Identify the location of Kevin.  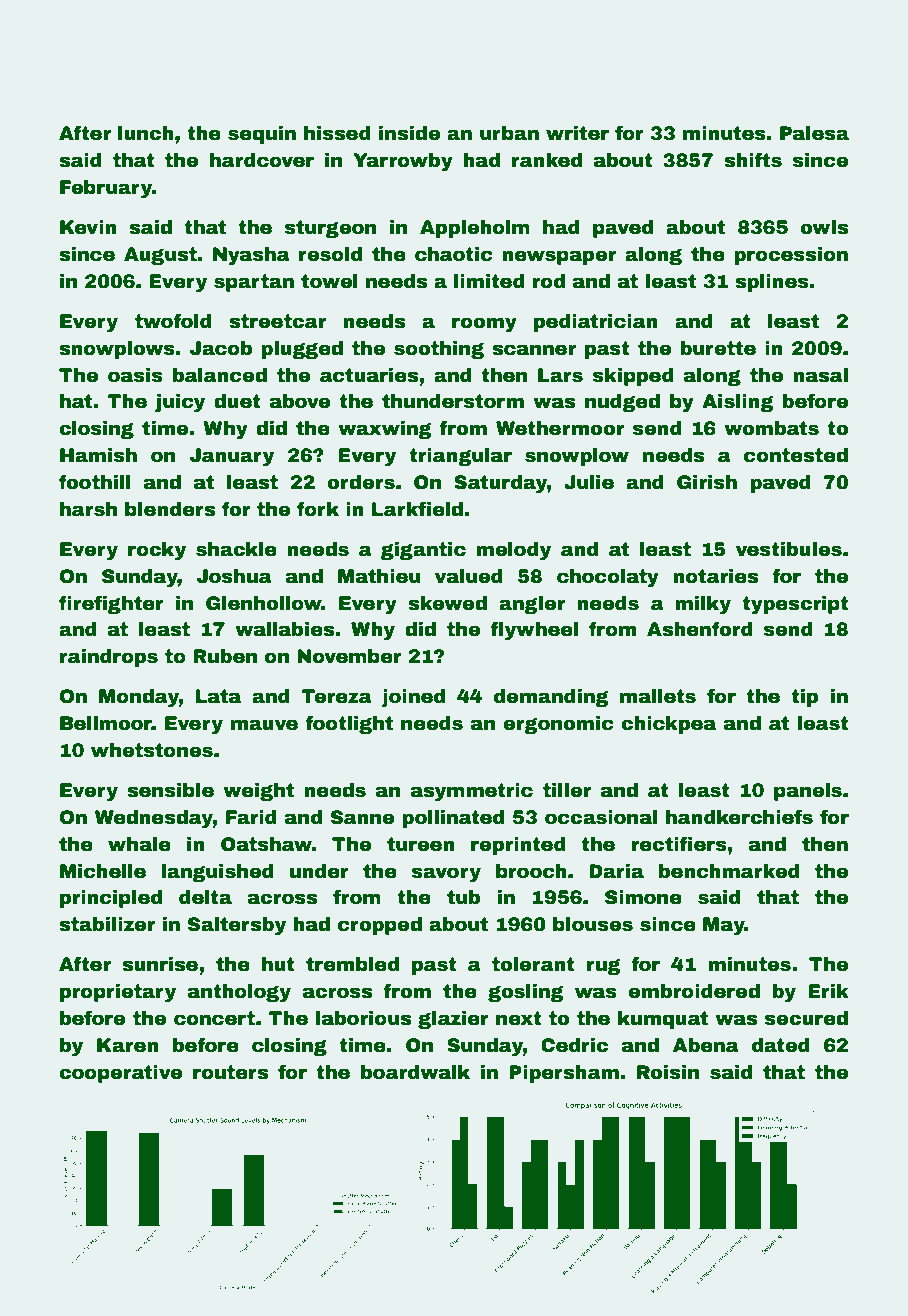
(88, 227).
